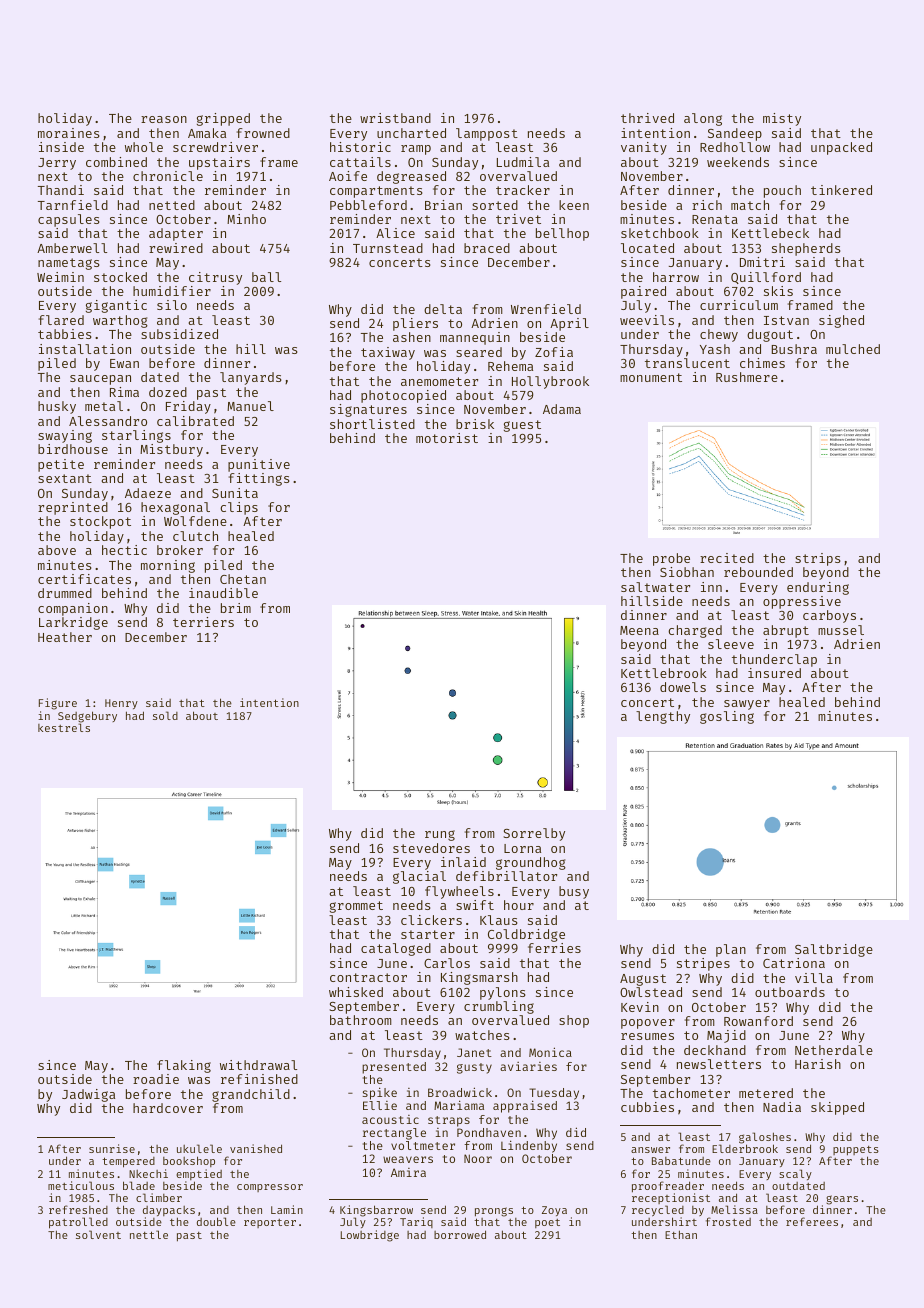 The image size is (924, 1308). I want to click on moraines, so click(69, 133).
